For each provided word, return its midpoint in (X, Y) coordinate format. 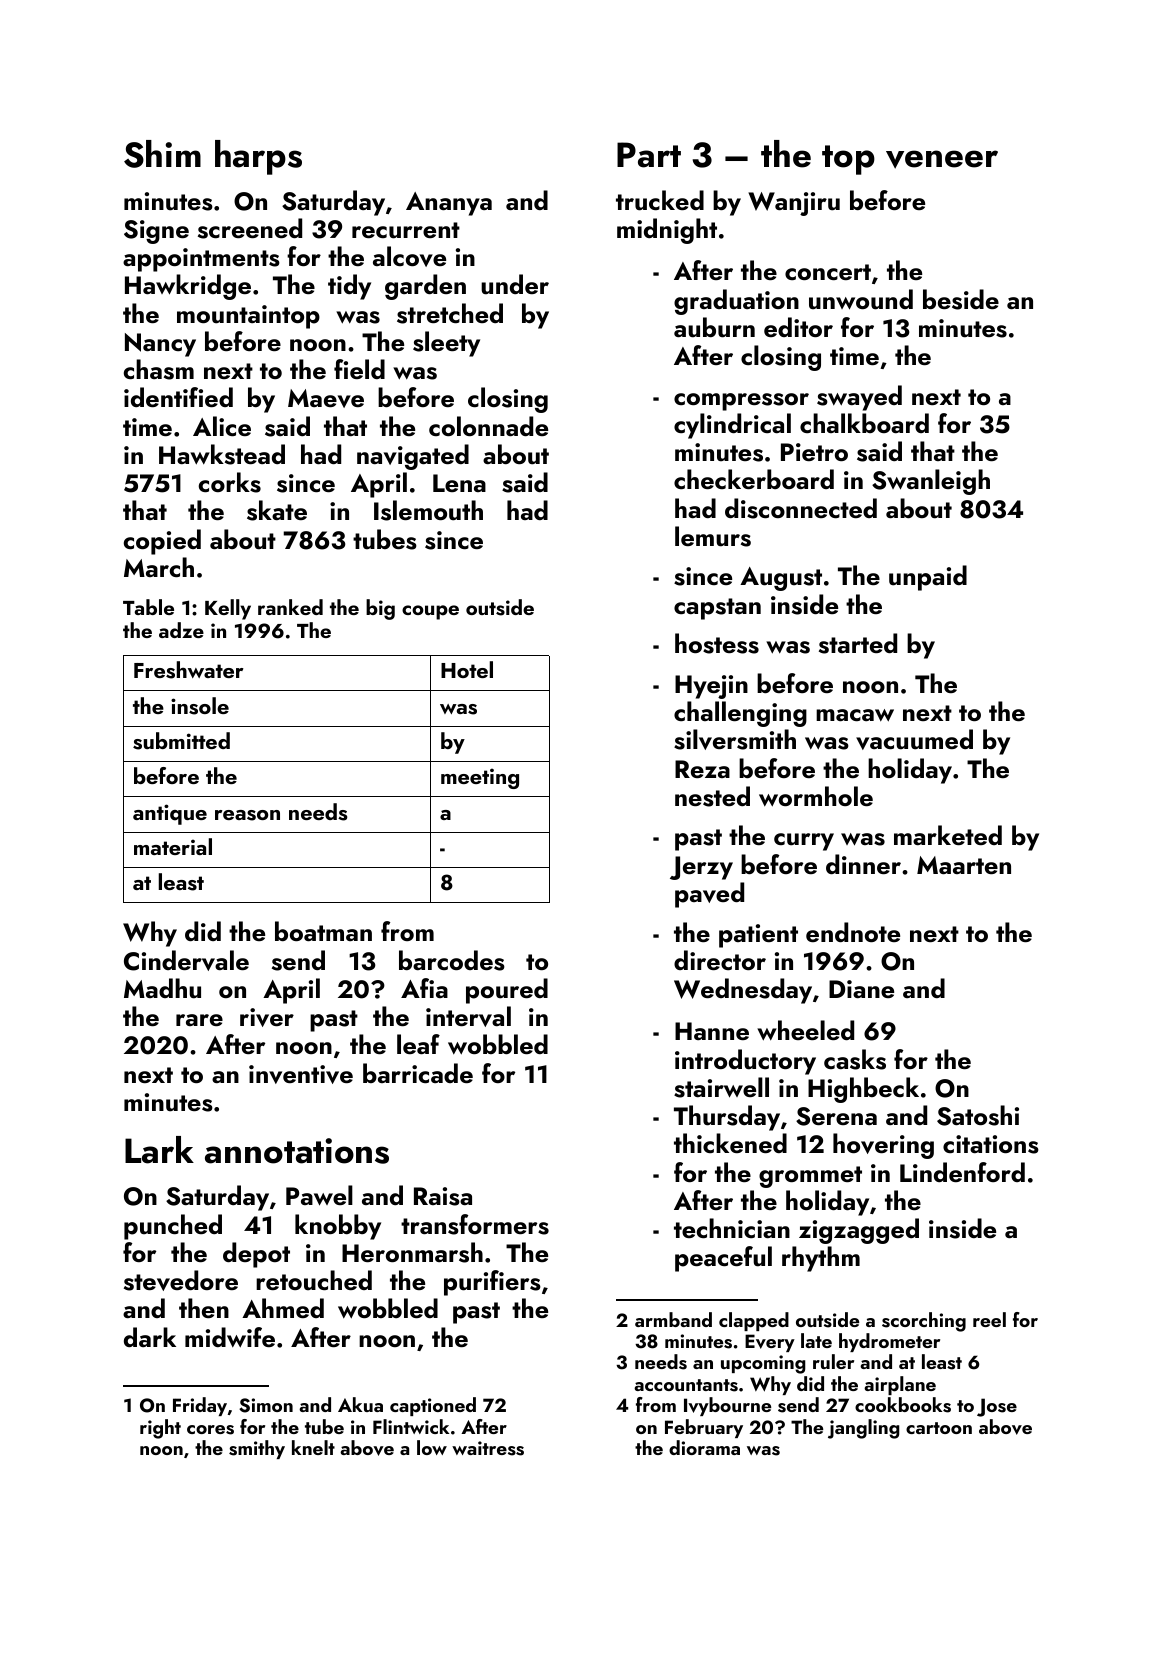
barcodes (452, 960)
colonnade (488, 426)
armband (673, 1319)
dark (150, 1337)
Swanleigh (931, 482)
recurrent (406, 230)
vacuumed (914, 739)
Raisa (443, 1196)
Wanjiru (794, 204)
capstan (717, 609)
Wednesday (743, 991)
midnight (667, 231)
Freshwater (188, 670)
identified (178, 397)
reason (247, 815)
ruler (833, 1361)
